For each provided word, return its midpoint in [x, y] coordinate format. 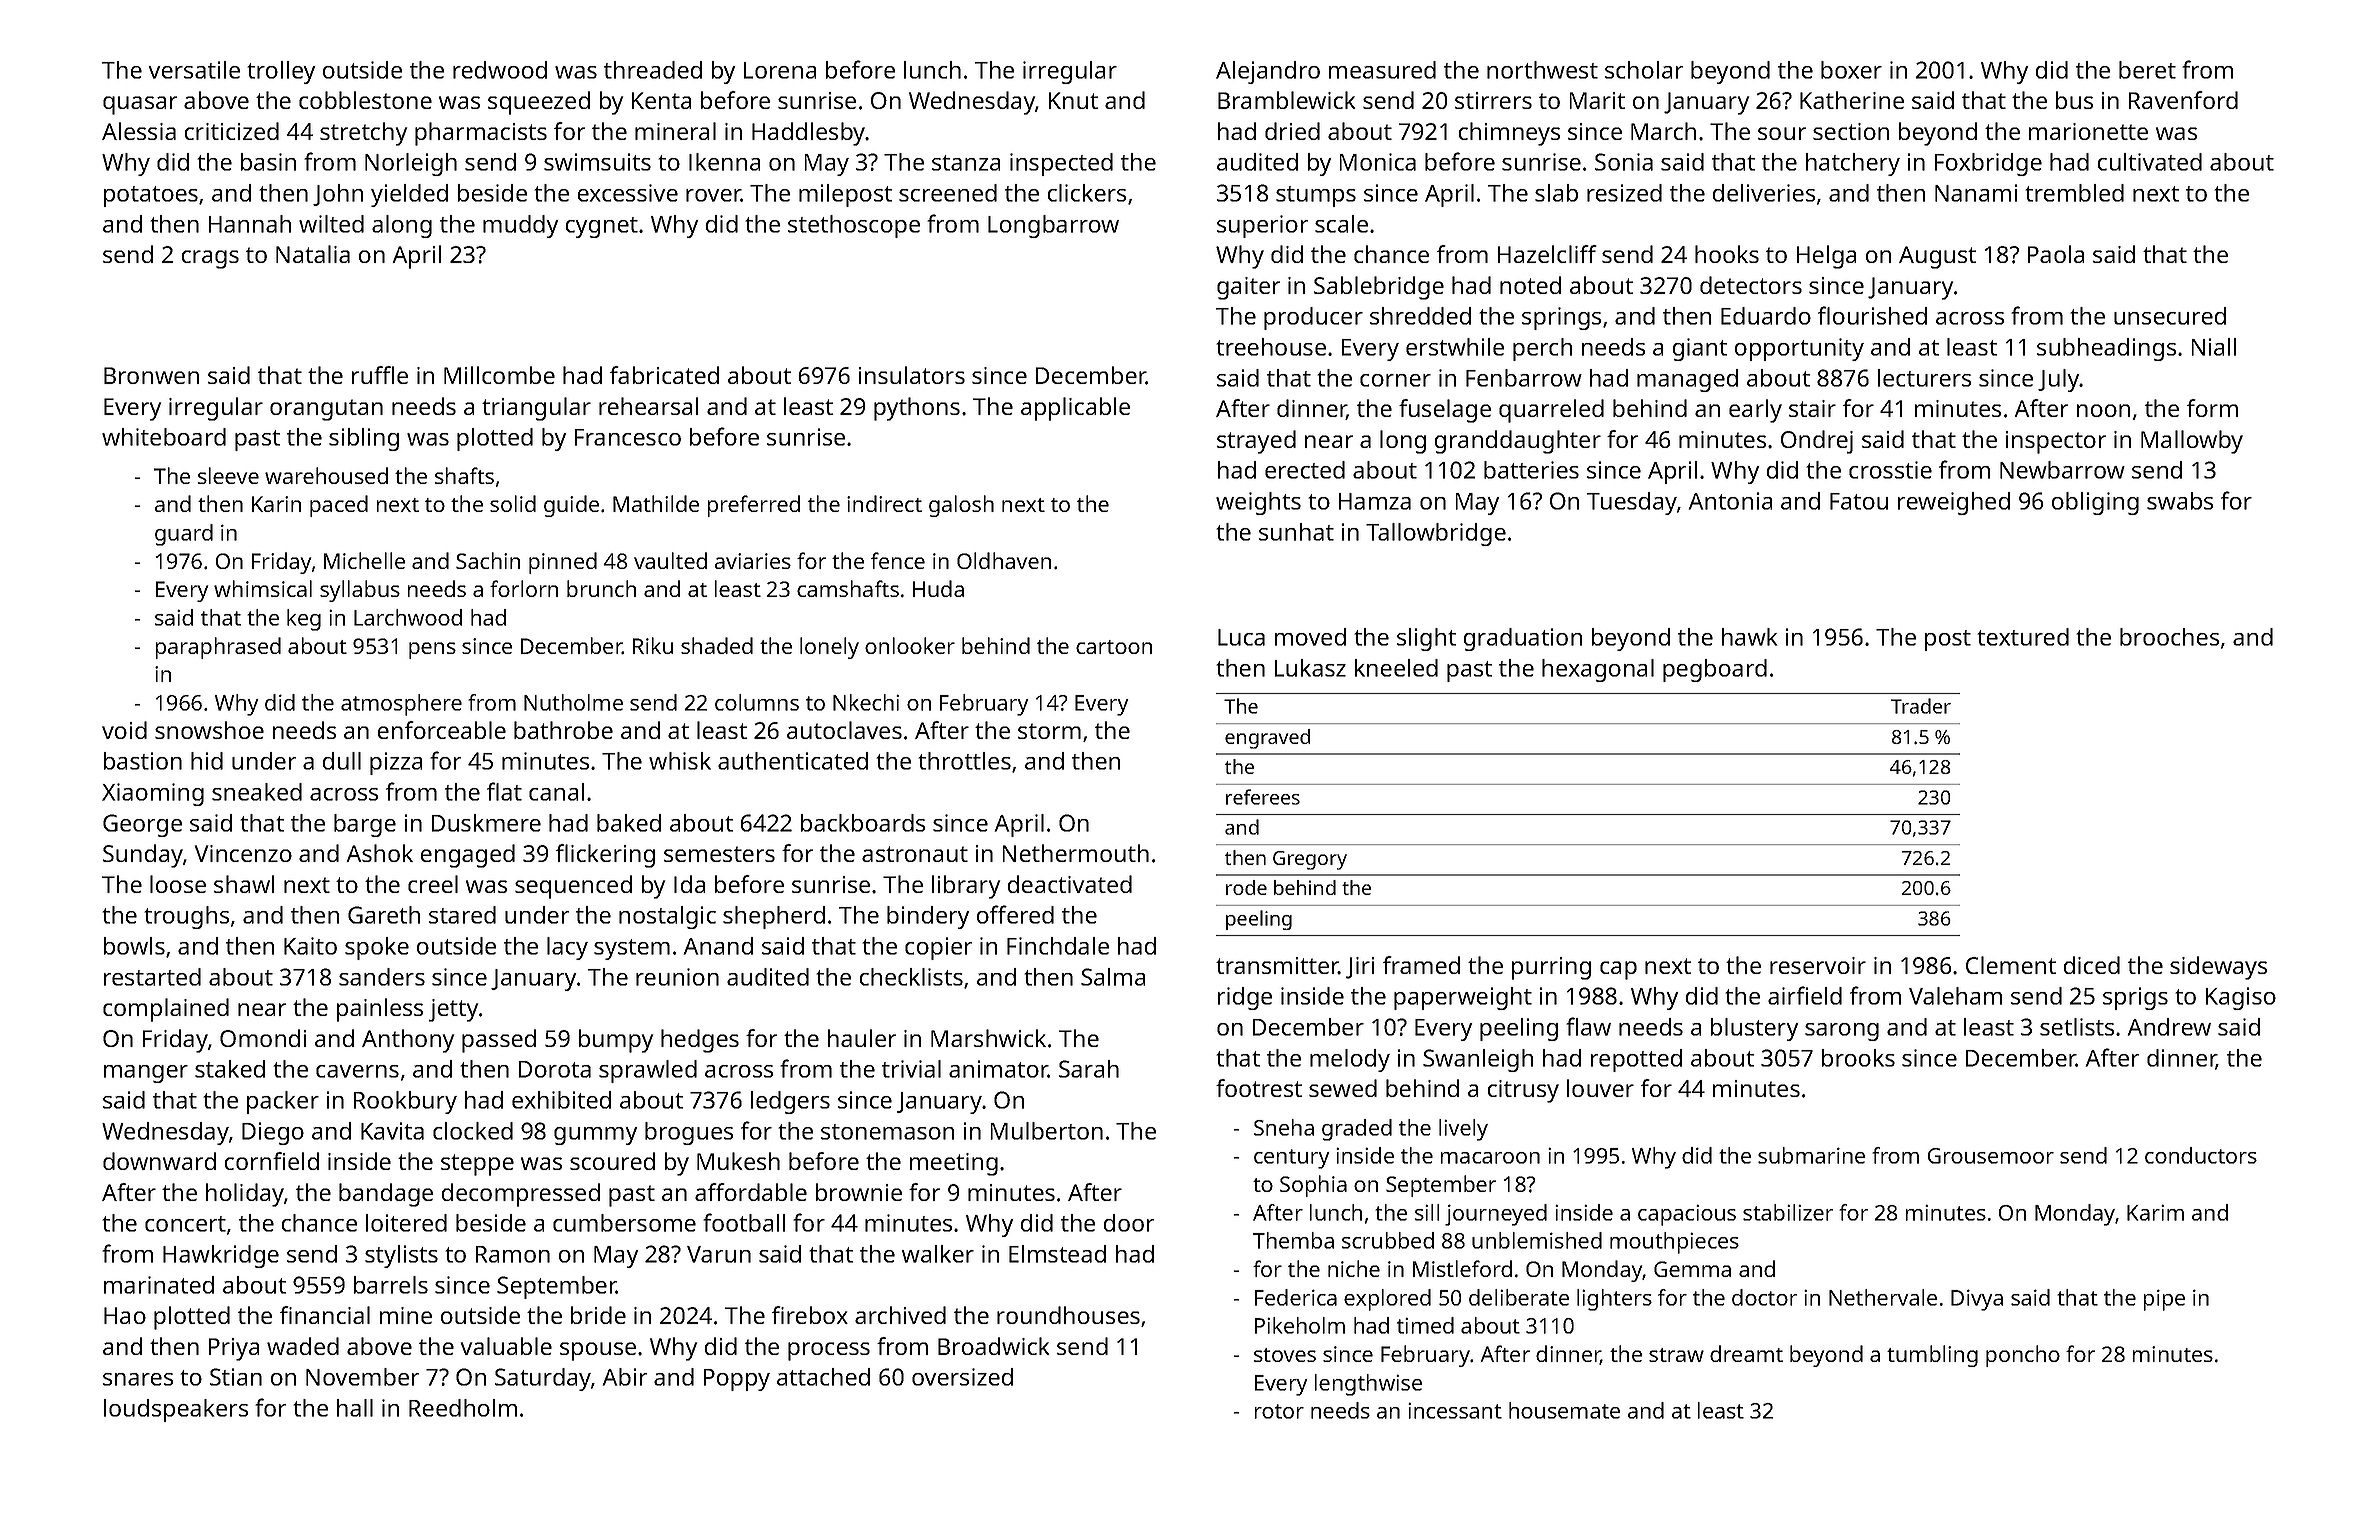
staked [230, 1069]
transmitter [1277, 966]
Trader [1921, 706]
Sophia [1313, 1186]
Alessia [139, 131]
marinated [159, 1285]
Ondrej [1817, 442]
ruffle [380, 375]
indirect [884, 503]
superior [1262, 226]
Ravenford [2183, 100]
